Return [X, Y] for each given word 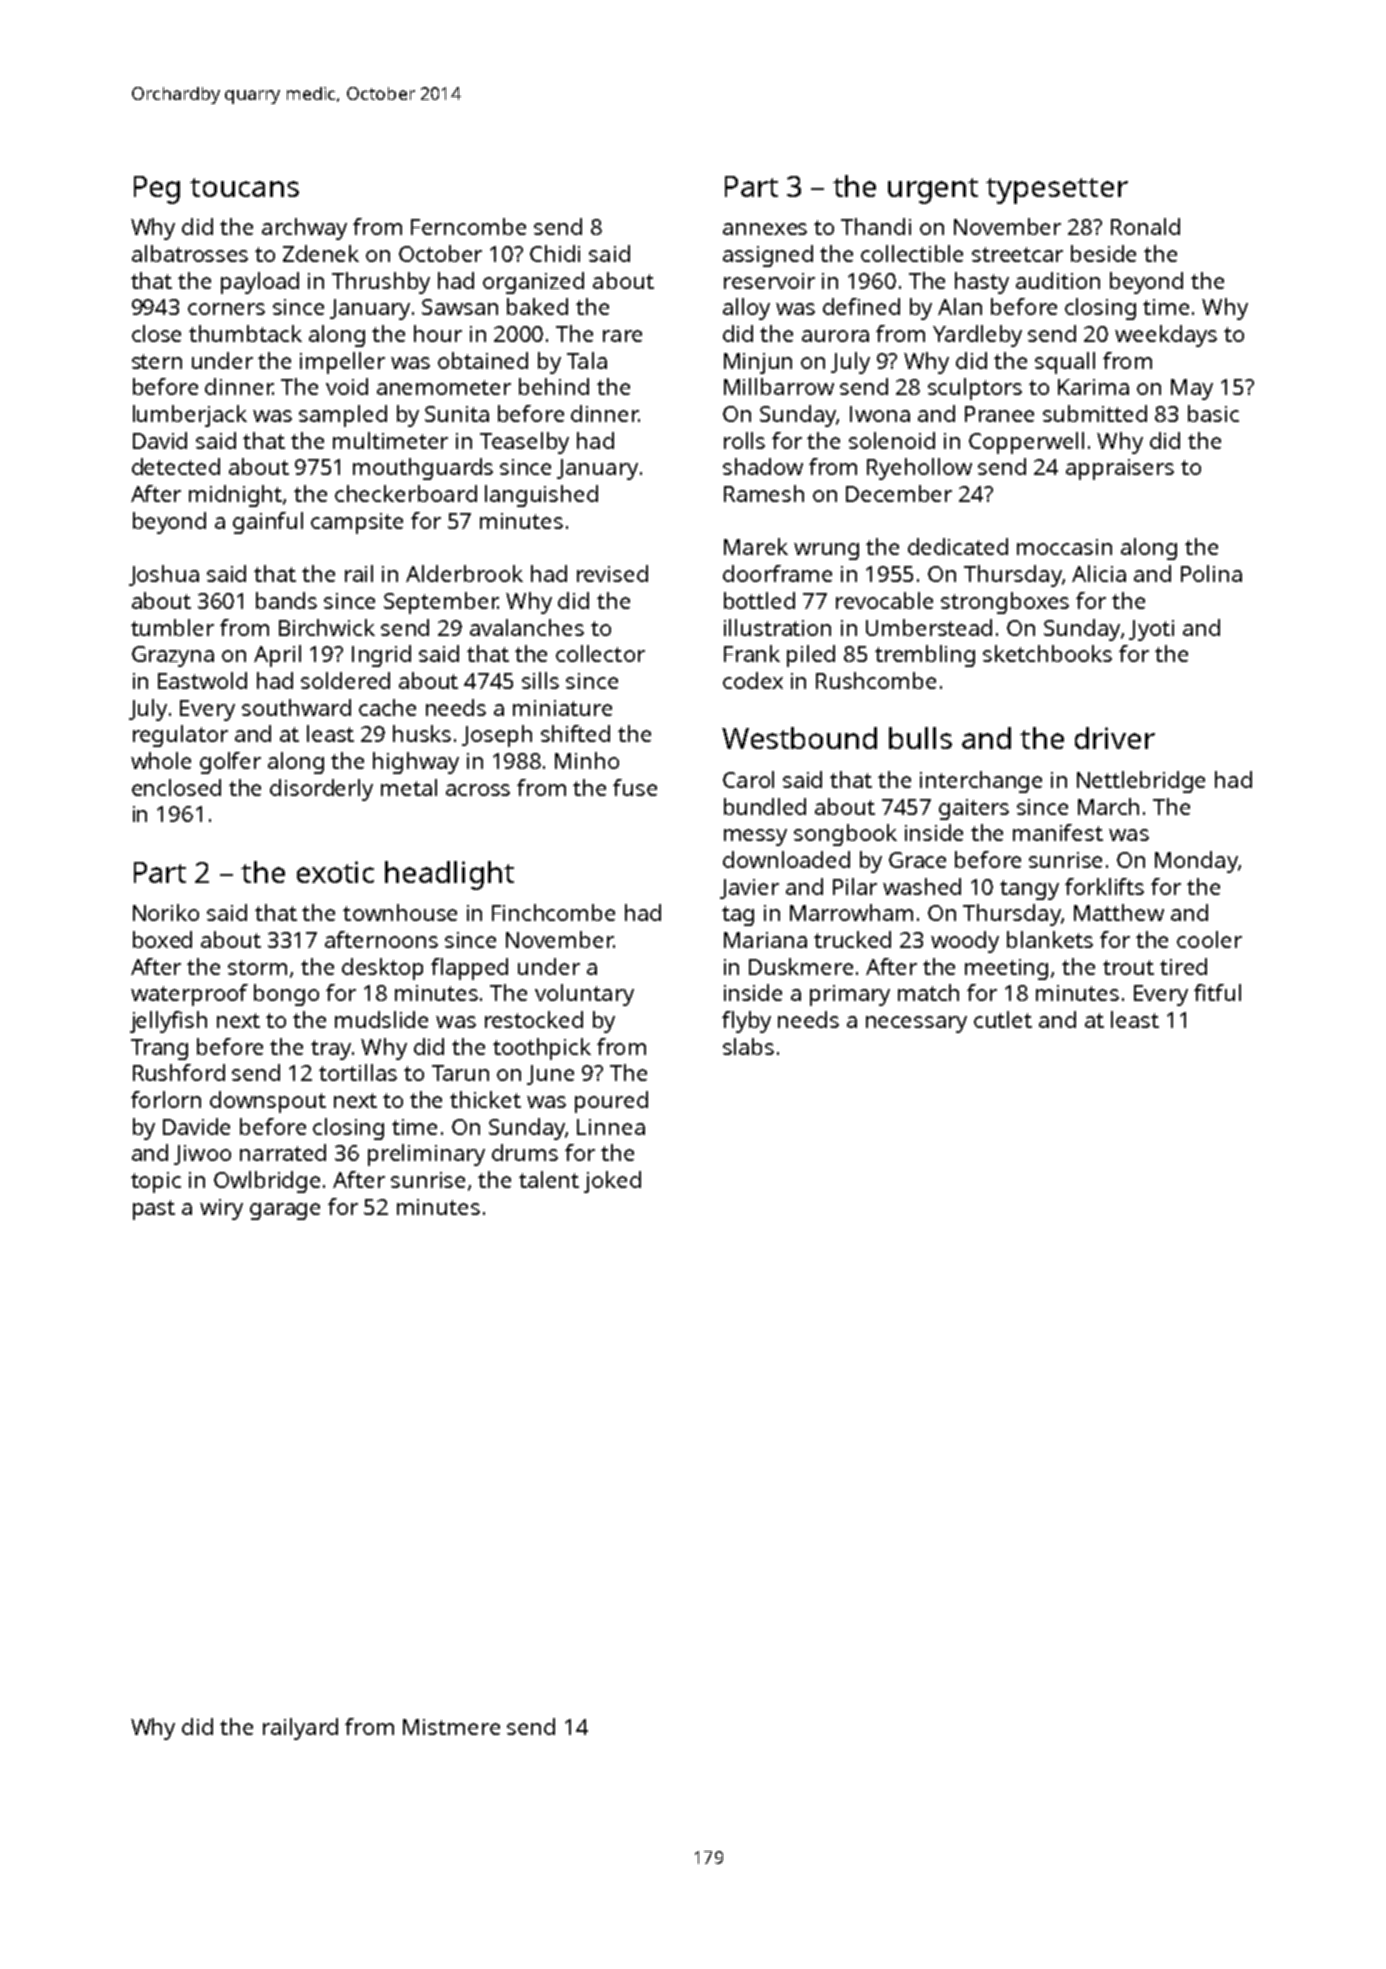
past [154, 1210]
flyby [746, 1022]
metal [409, 787]
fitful [1217, 992]
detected [176, 466]
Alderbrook [464, 573]
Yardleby [977, 336]
